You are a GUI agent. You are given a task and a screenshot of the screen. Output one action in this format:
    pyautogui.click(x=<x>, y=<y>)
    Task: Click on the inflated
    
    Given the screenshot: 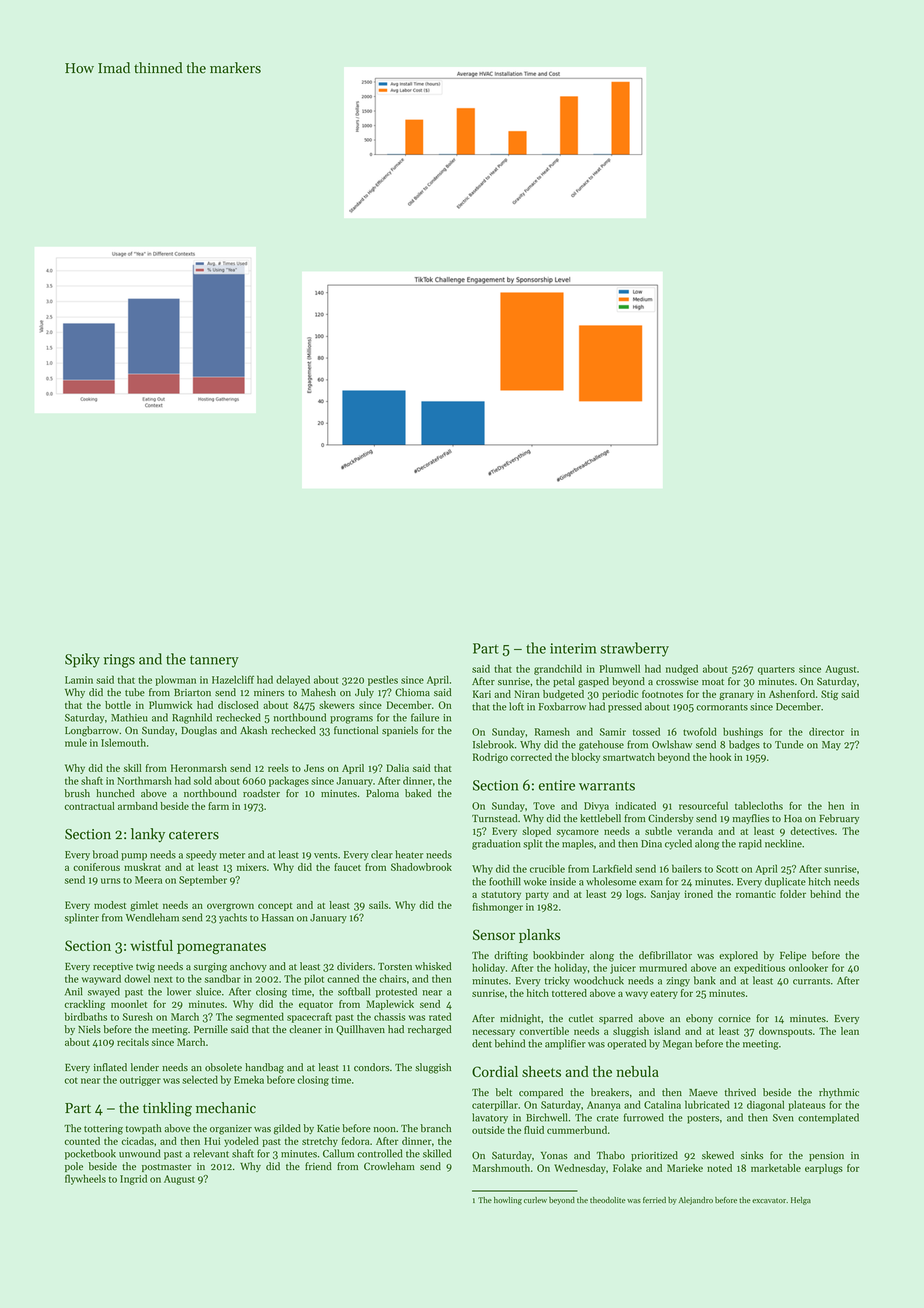 What is the action you would take?
    pyautogui.click(x=110, y=1067)
